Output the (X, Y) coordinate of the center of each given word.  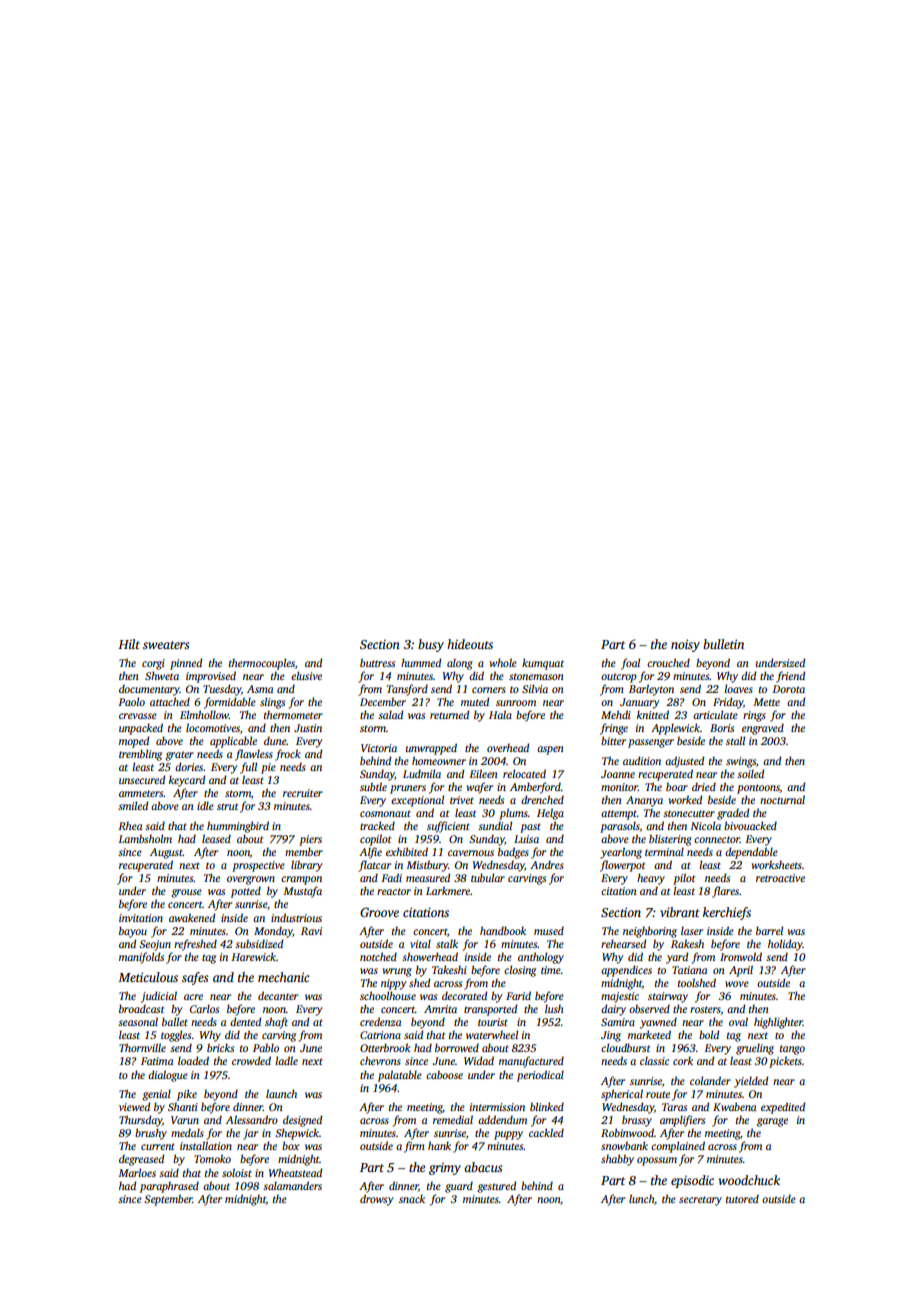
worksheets (777, 864)
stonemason (536, 676)
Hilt (129, 644)
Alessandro (252, 1119)
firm (414, 1147)
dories (189, 766)
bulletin (723, 644)
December (383, 701)
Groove (379, 912)
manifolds (141, 958)
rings (754, 716)
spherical (622, 1095)
